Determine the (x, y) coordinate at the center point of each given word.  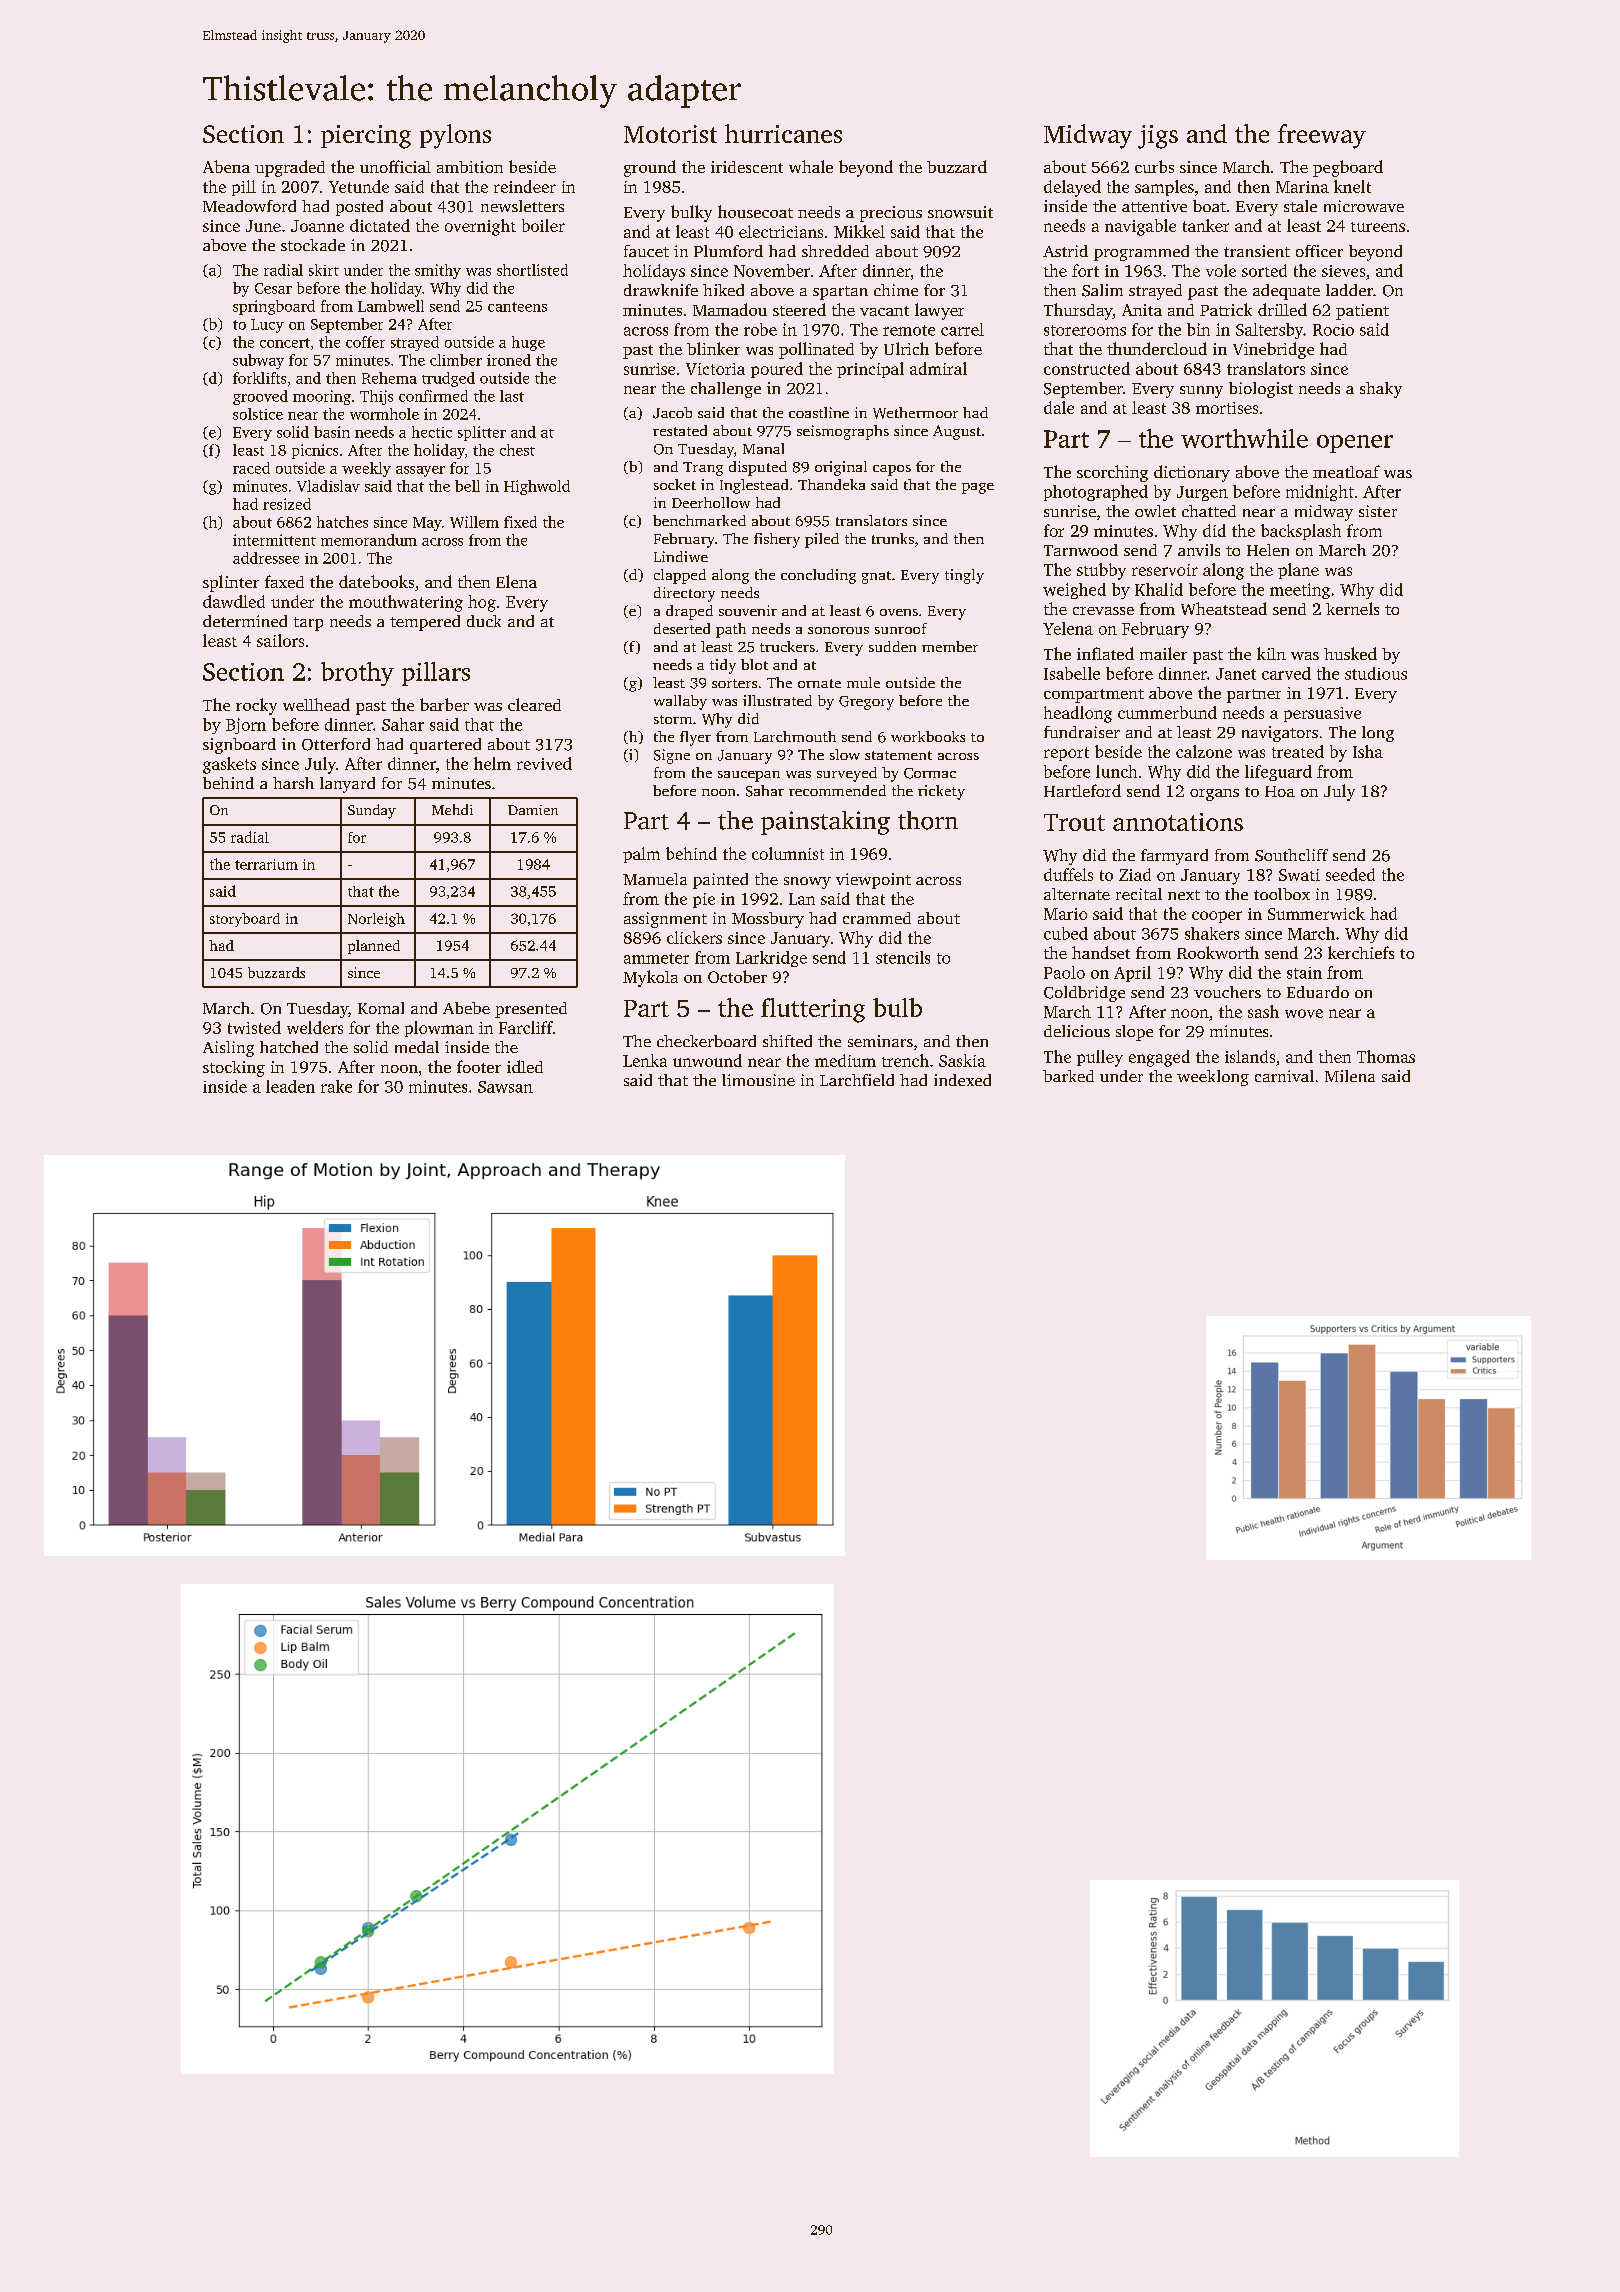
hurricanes (783, 133)
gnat (876, 577)
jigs (1158, 137)
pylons (455, 136)
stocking (234, 1069)
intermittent (274, 540)
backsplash (1301, 532)
